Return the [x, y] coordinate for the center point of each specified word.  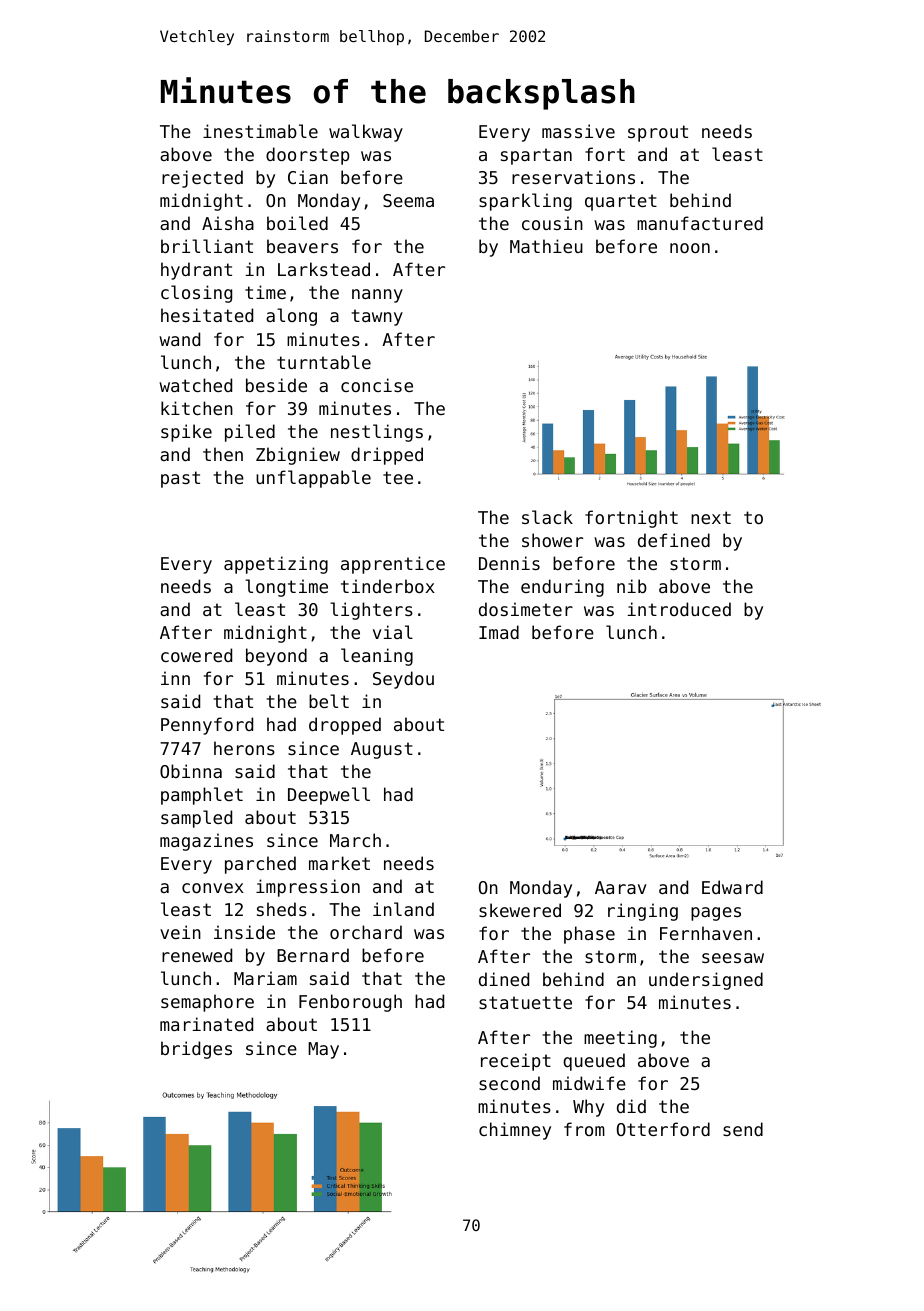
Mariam [265, 978]
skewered [520, 910]
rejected [202, 179]
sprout [658, 133]
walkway [366, 133]
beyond [276, 657]
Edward [732, 887]
